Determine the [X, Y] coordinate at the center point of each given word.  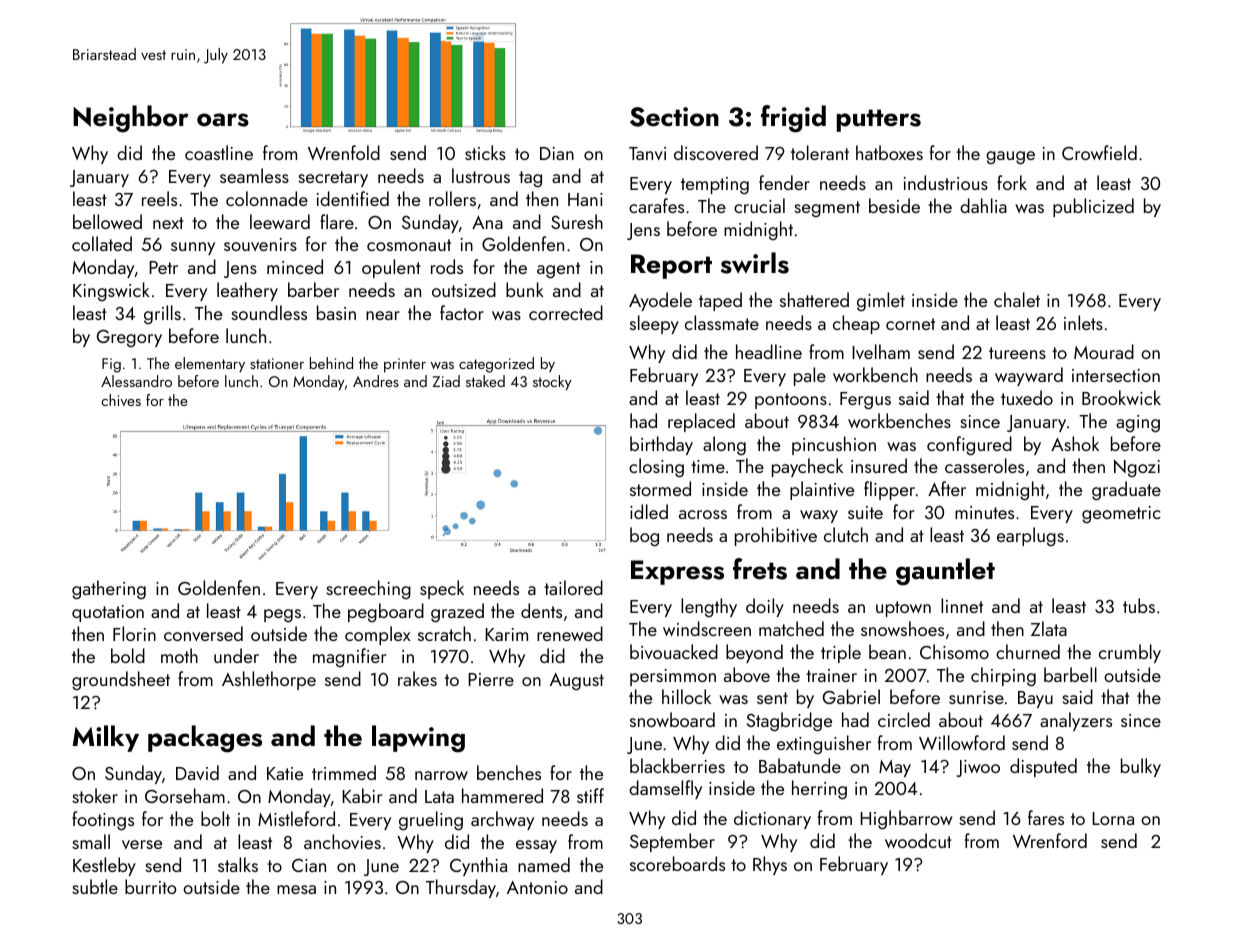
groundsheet [121, 681]
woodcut [918, 840]
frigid [793, 119]
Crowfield [1099, 152]
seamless [254, 175]
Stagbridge [789, 722]
